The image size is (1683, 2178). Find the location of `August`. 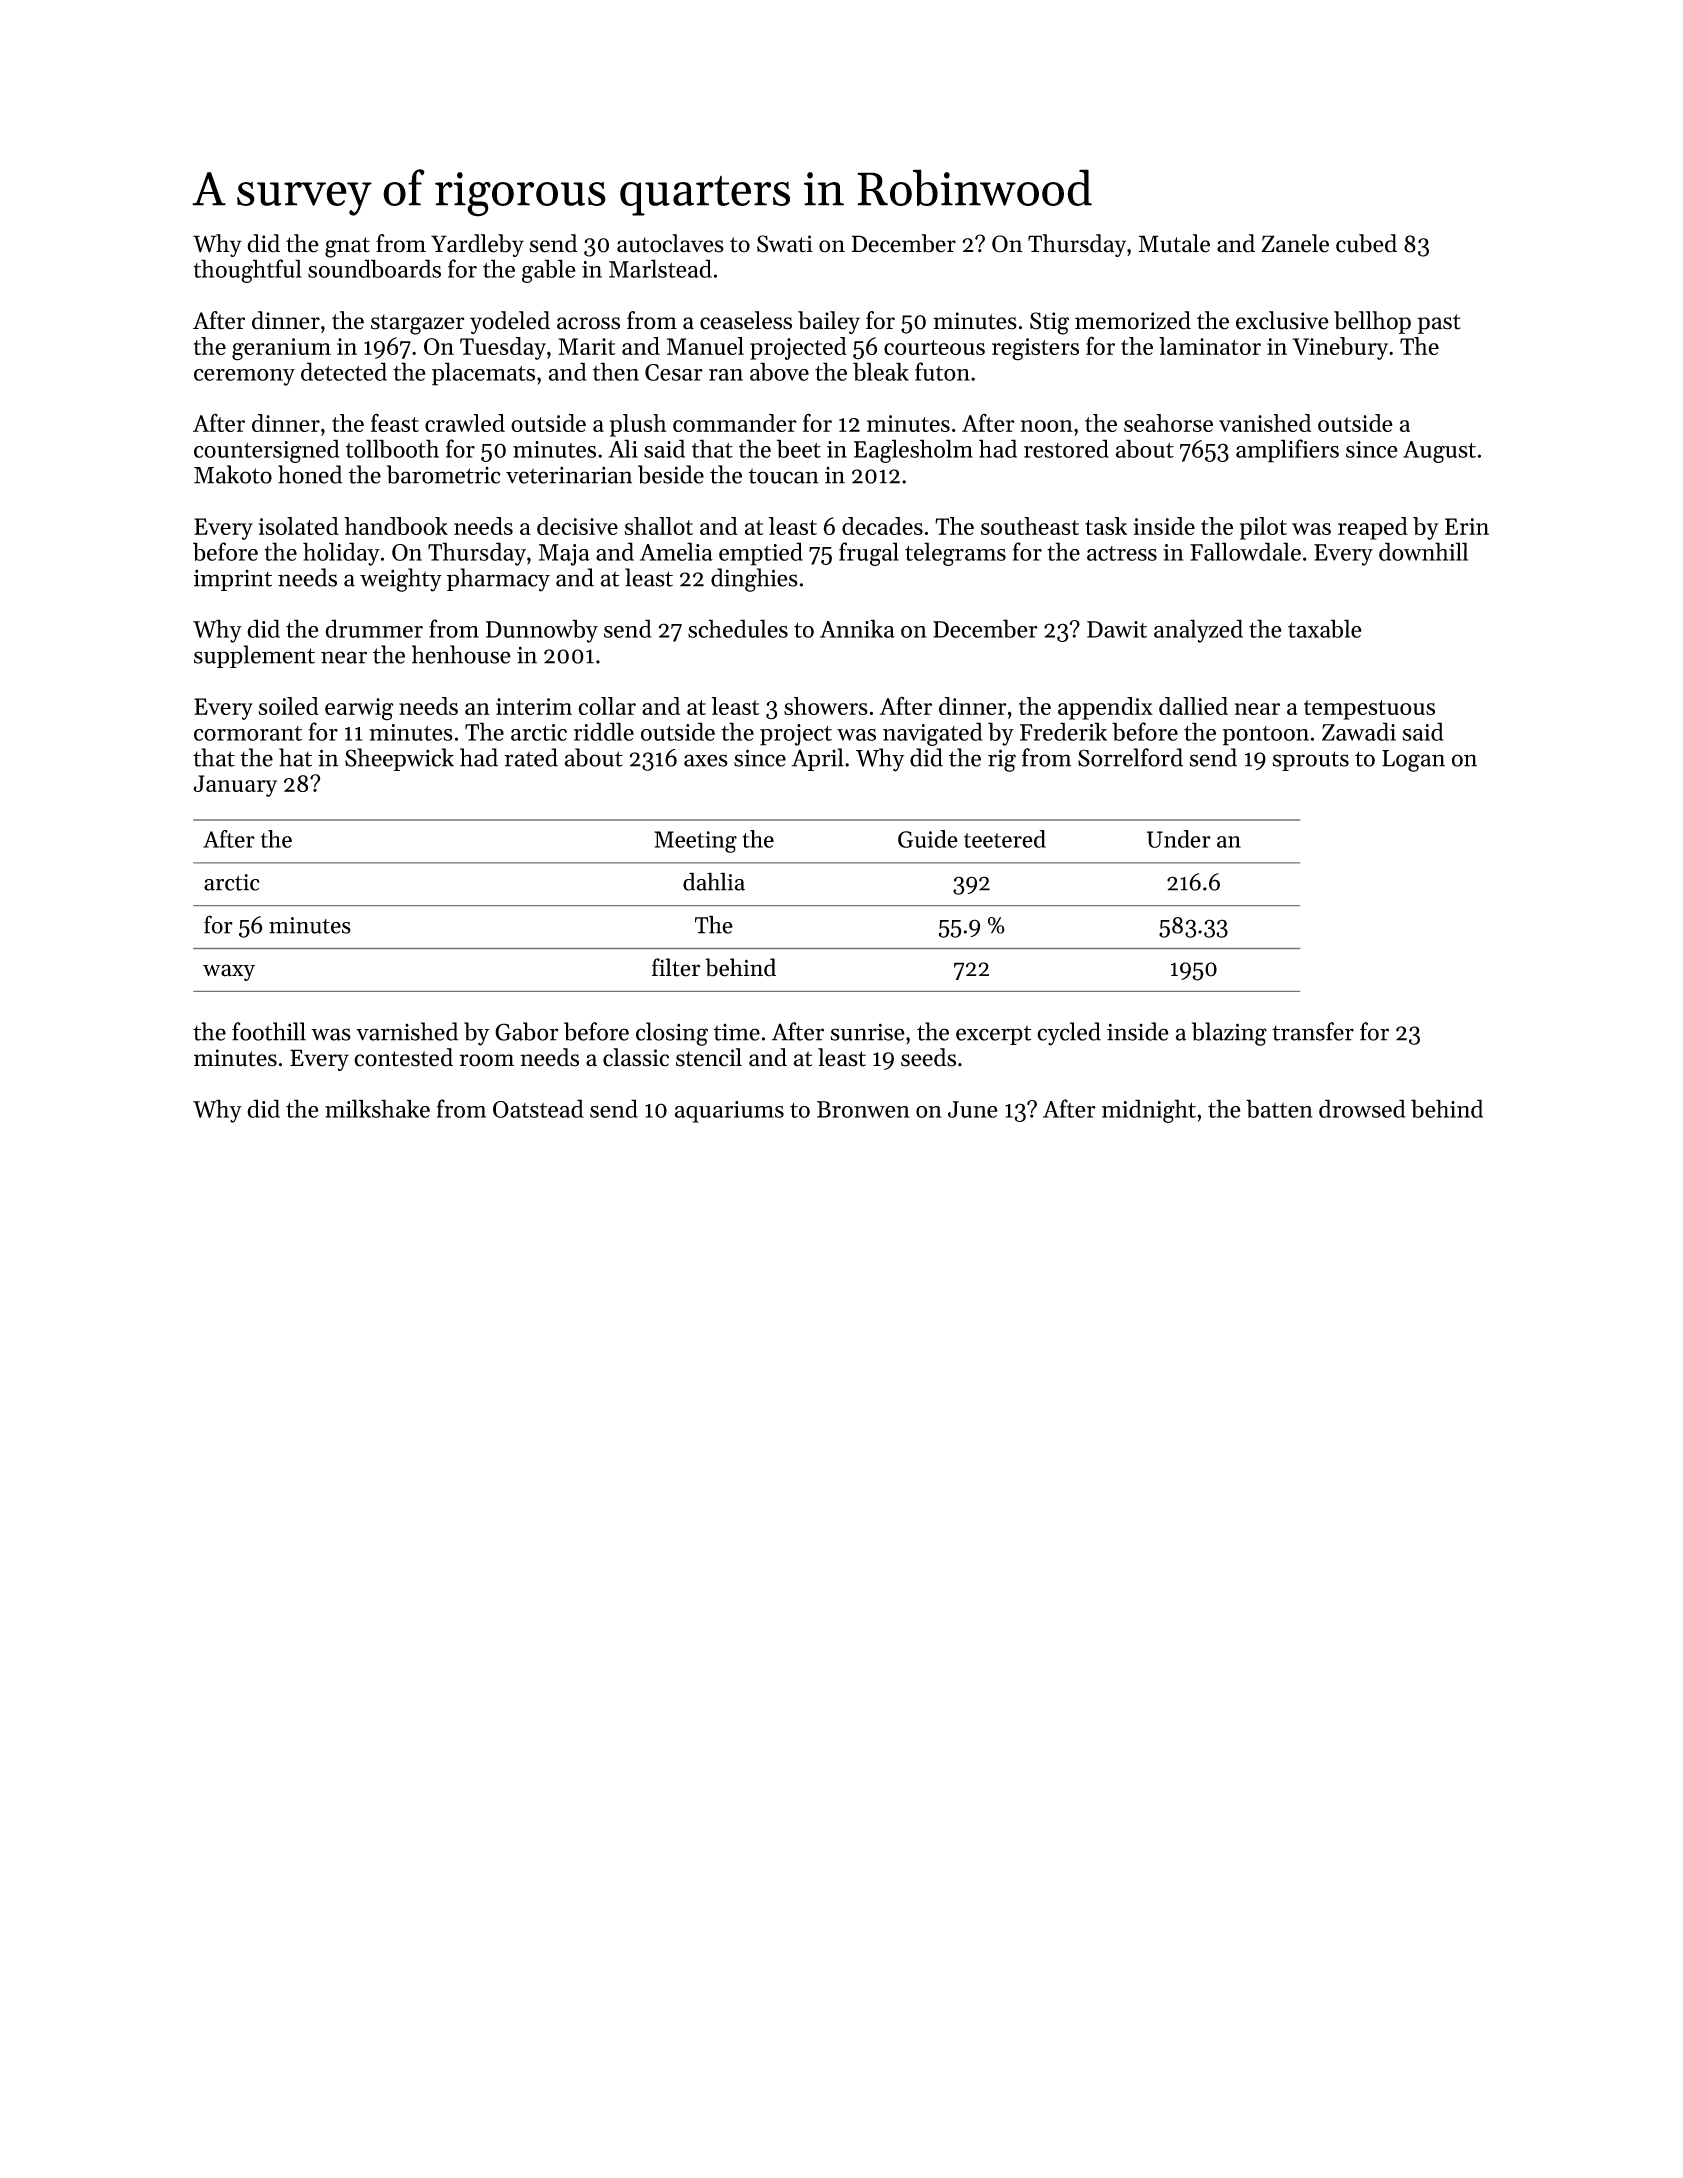

August is located at coordinates (1439, 452).
